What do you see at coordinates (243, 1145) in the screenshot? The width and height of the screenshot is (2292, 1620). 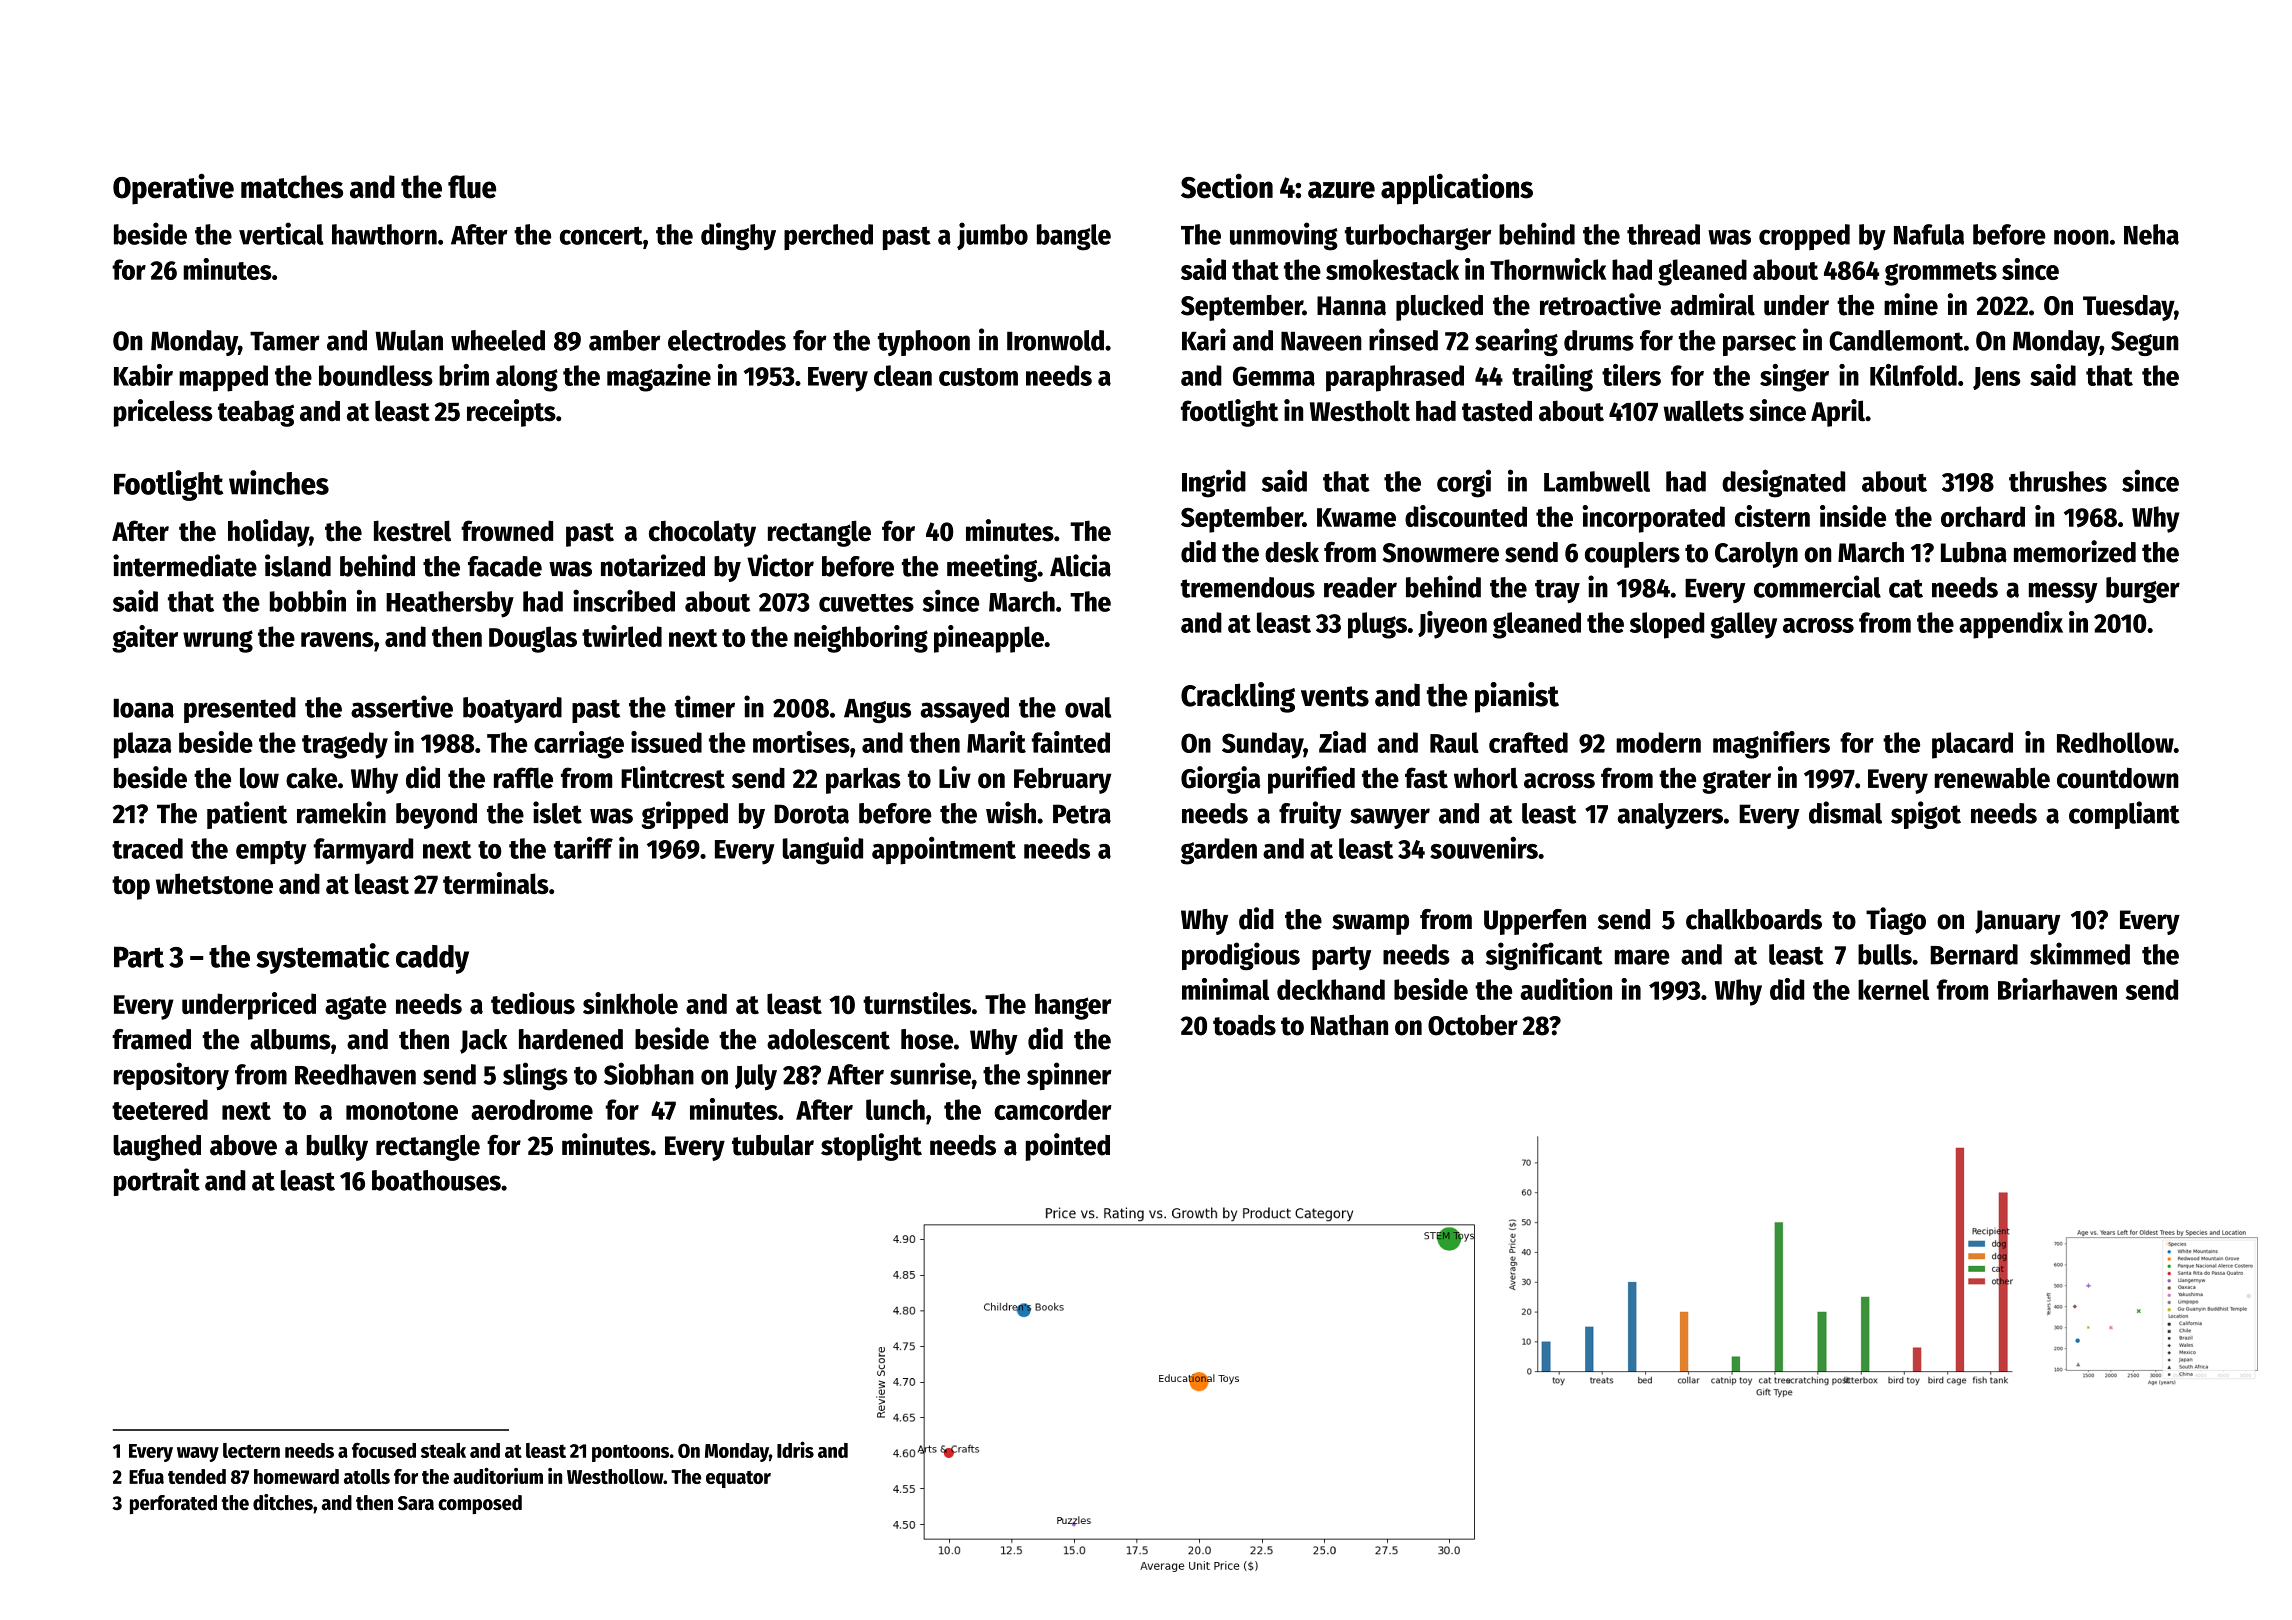 I see `above` at bounding box center [243, 1145].
